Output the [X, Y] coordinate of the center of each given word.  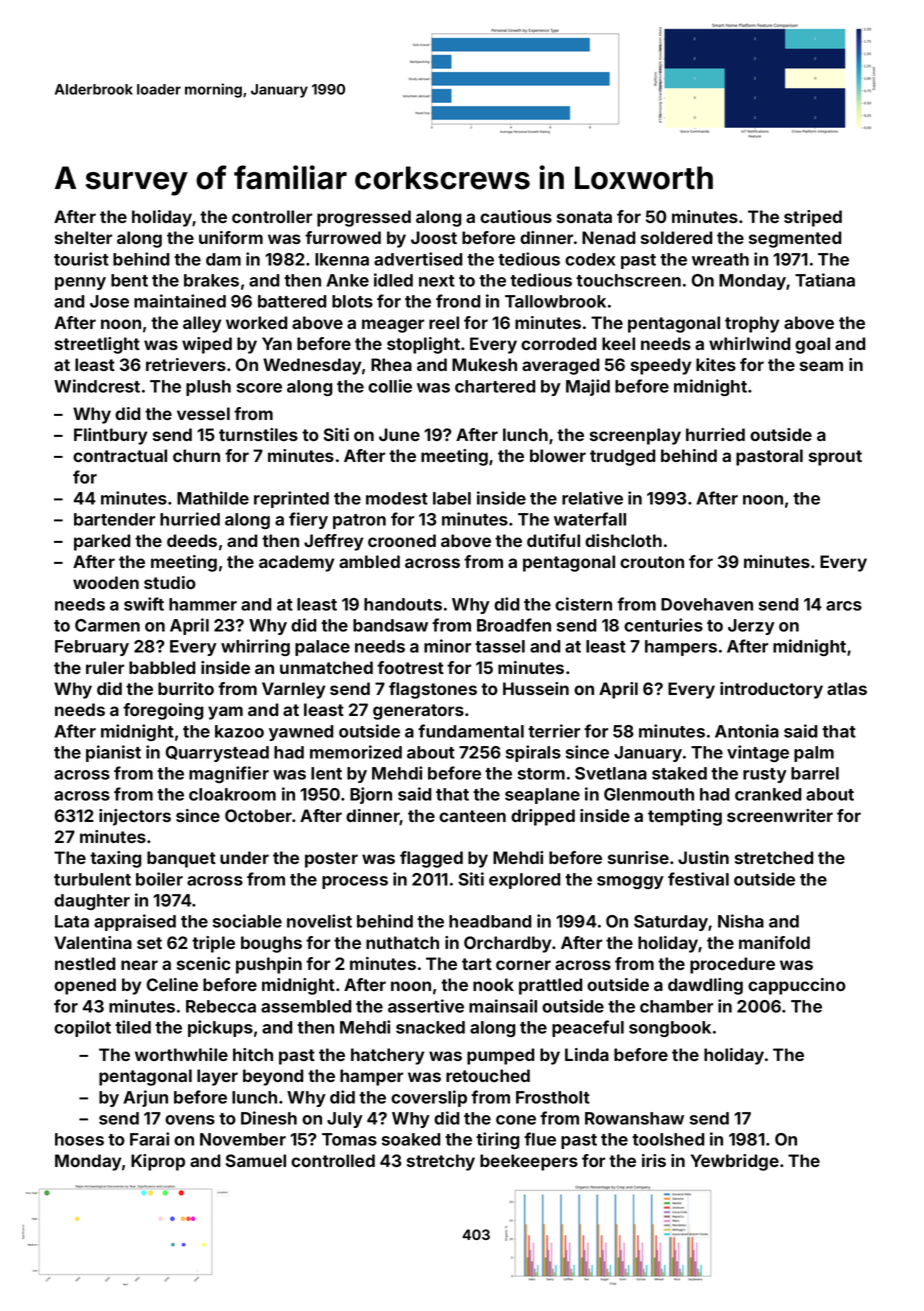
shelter [83, 237]
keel [618, 343]
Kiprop [158, 1162]
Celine [172, 984]
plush [208, 388]
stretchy [441, 1162]
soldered [676, 237]
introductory [771, 690]
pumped [500, 1056]
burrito [186, 688]
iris [654, 1160]
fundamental [471, 731]
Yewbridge [735, 1162]
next [437, 281]
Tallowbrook [555, 301]
